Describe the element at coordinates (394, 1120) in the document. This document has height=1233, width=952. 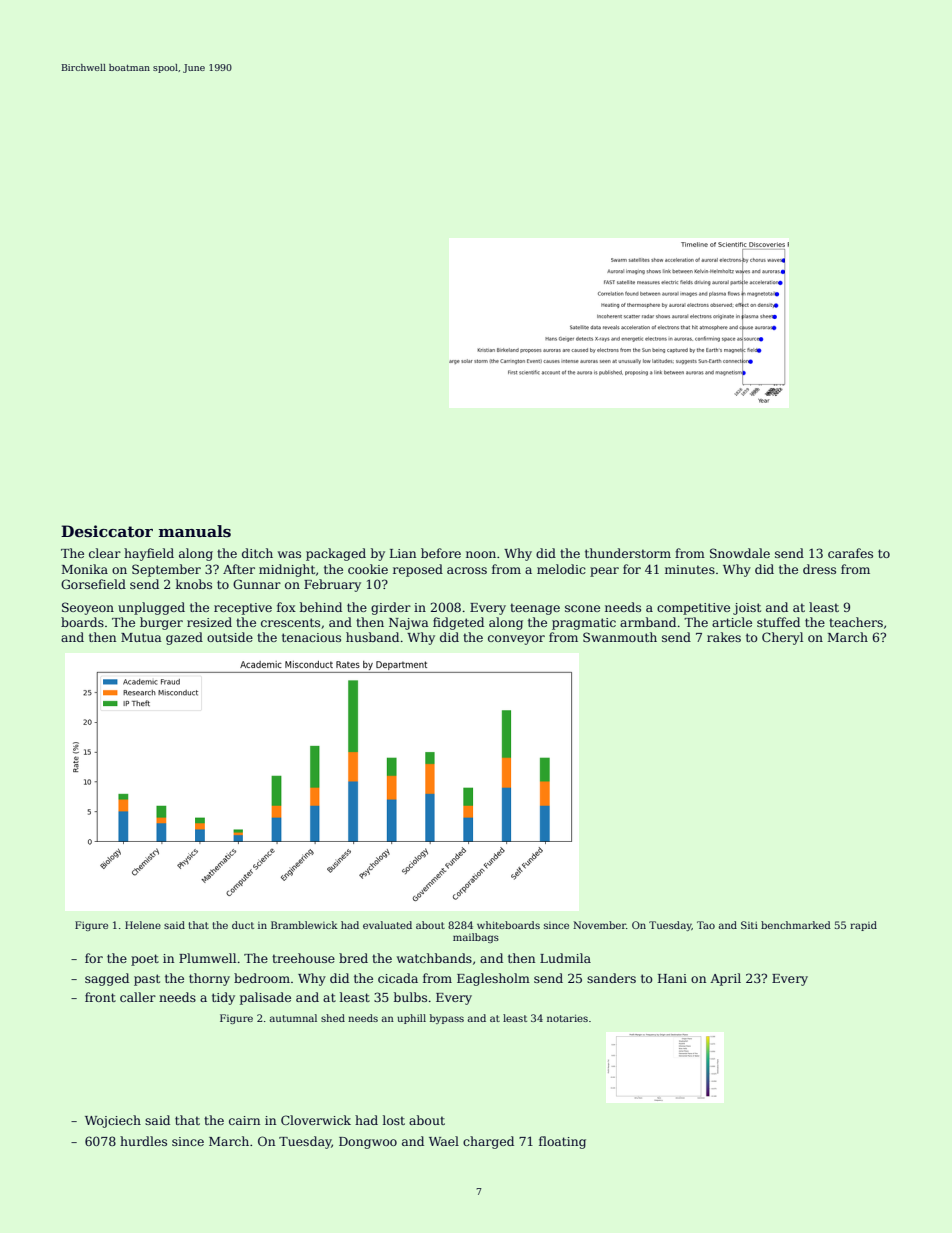
I see `lost` at that location.
